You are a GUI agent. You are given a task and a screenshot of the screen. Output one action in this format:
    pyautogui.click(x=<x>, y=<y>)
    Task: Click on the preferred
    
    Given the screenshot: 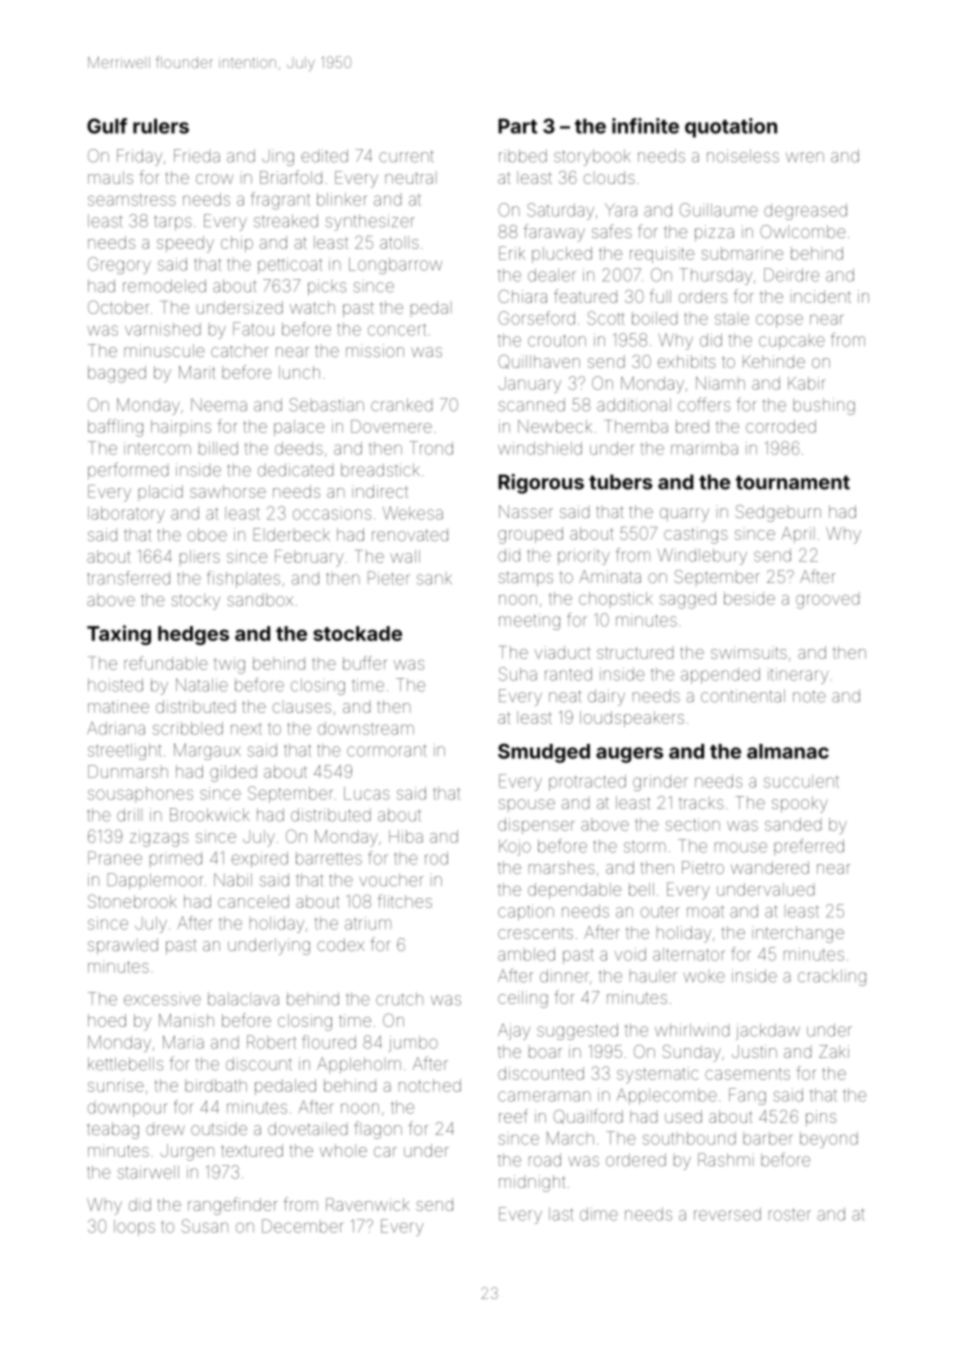 What is the action you would take?
    pyautogui.click(x=809, y=847)
